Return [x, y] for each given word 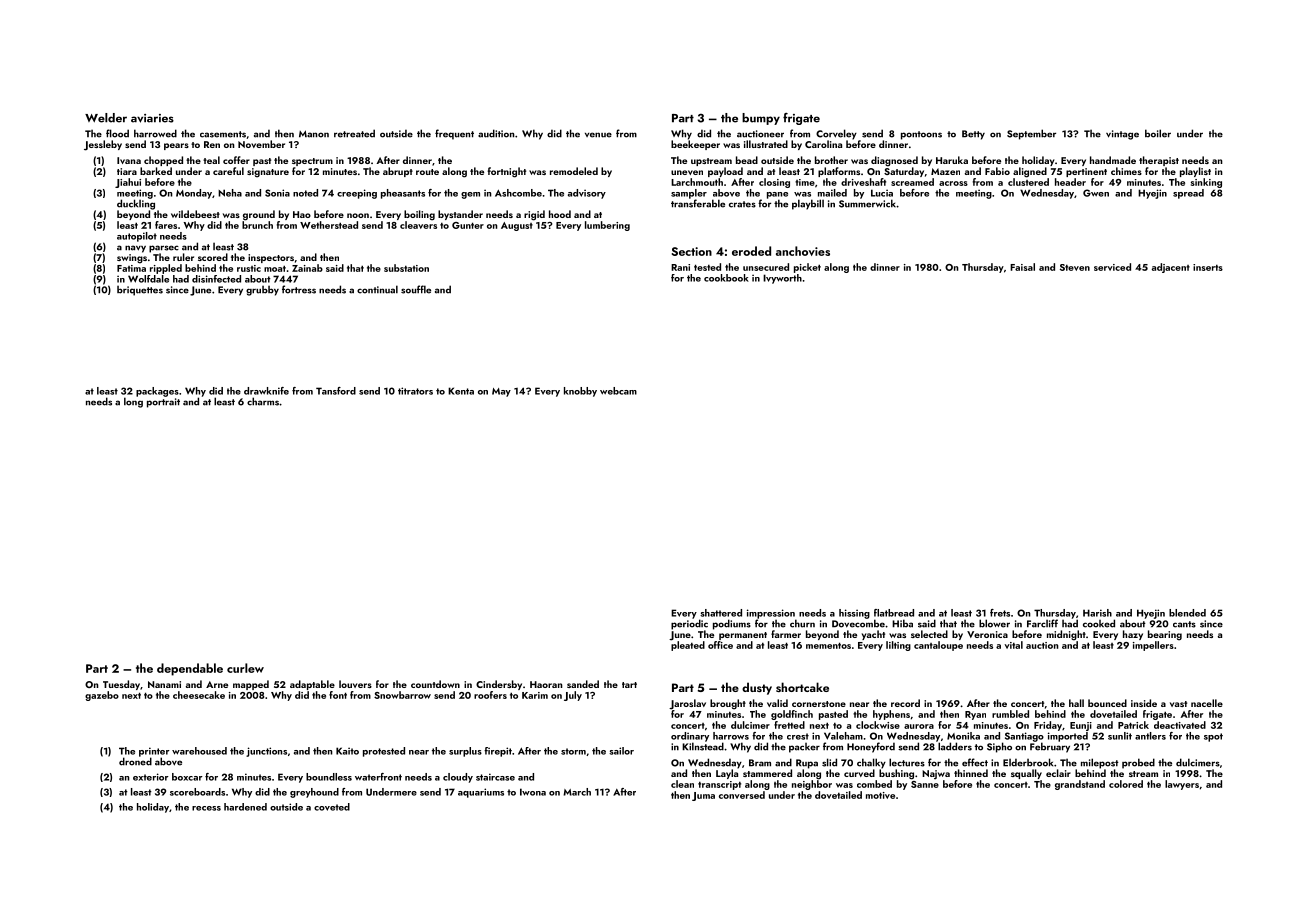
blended [1187, 613]
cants [1184, 624]
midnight [1066, 635]
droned [135, 761]
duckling [136, 204]
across [953, 183]
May [501, 392]
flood [117, 133]
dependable [190, 669]
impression [771, 614]
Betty [973, 135]
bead [747, 160]
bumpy [761, 119]
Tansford [336, 391]
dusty [757, 688]
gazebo [102, 696]
